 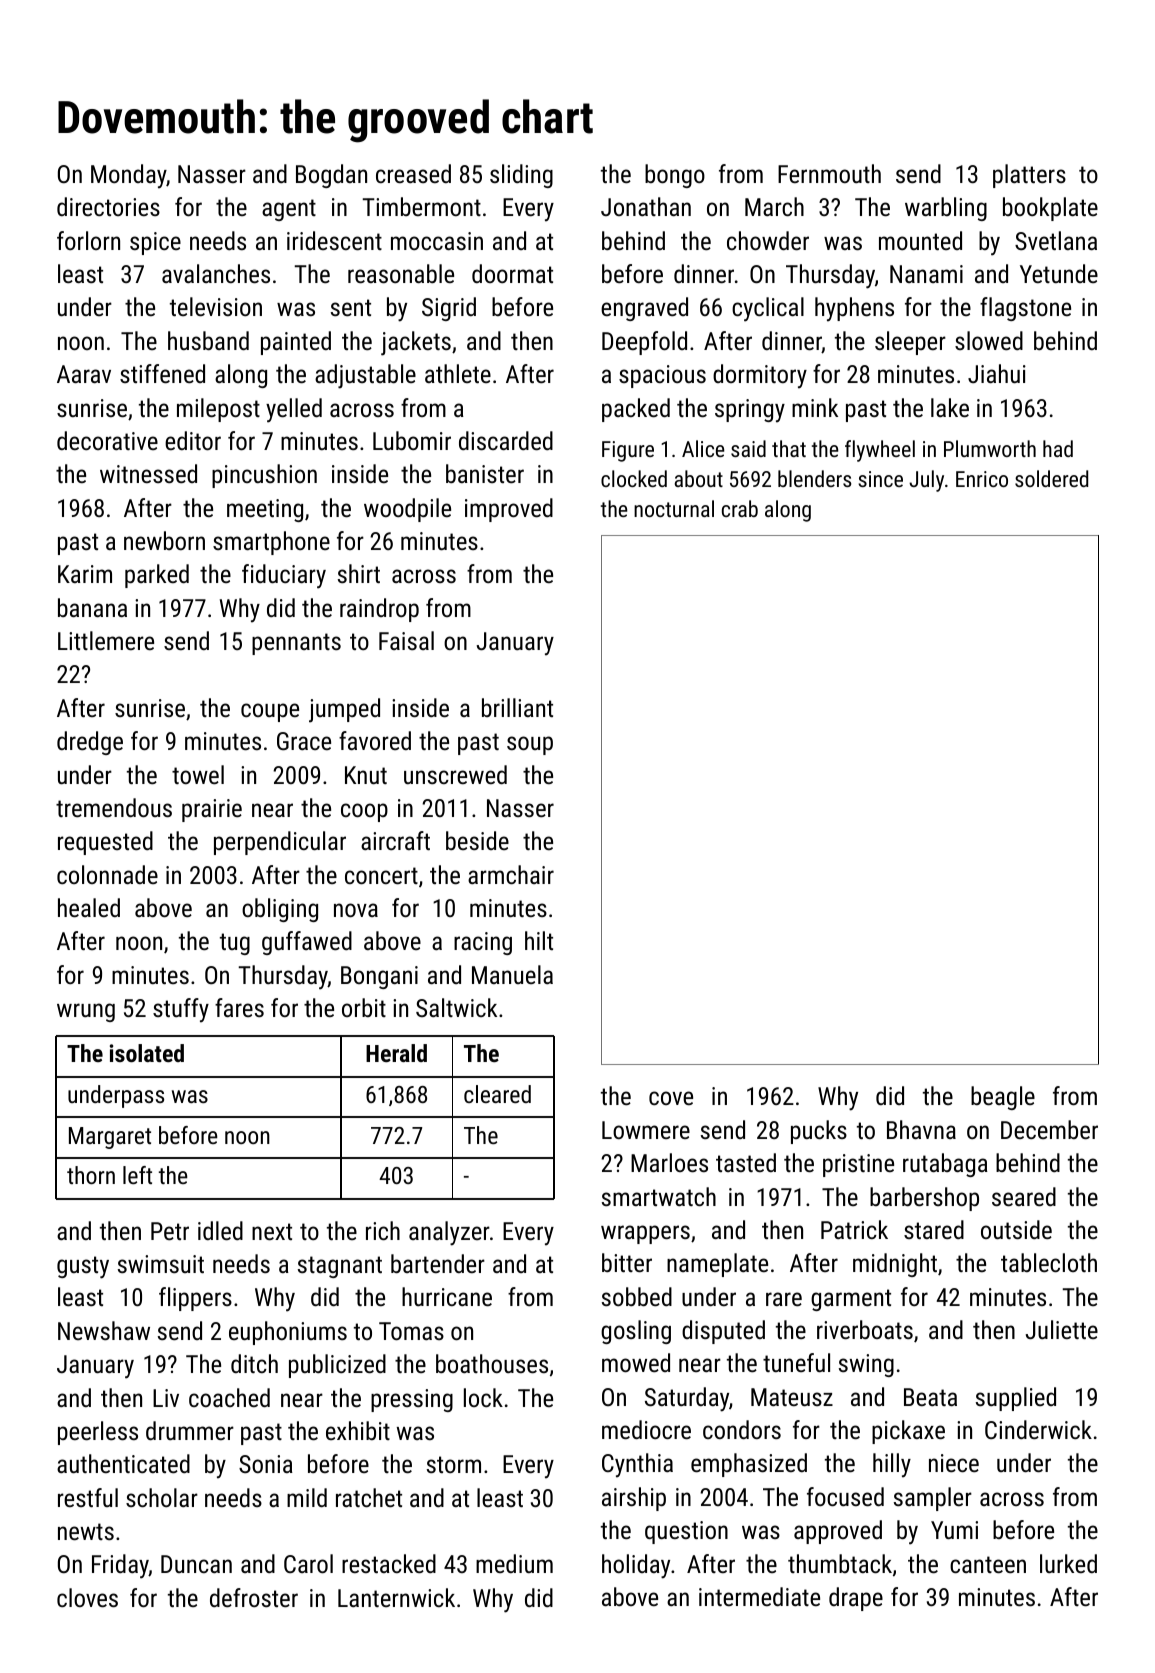 I want to click on dormitory, so click(x=760, y=376).
